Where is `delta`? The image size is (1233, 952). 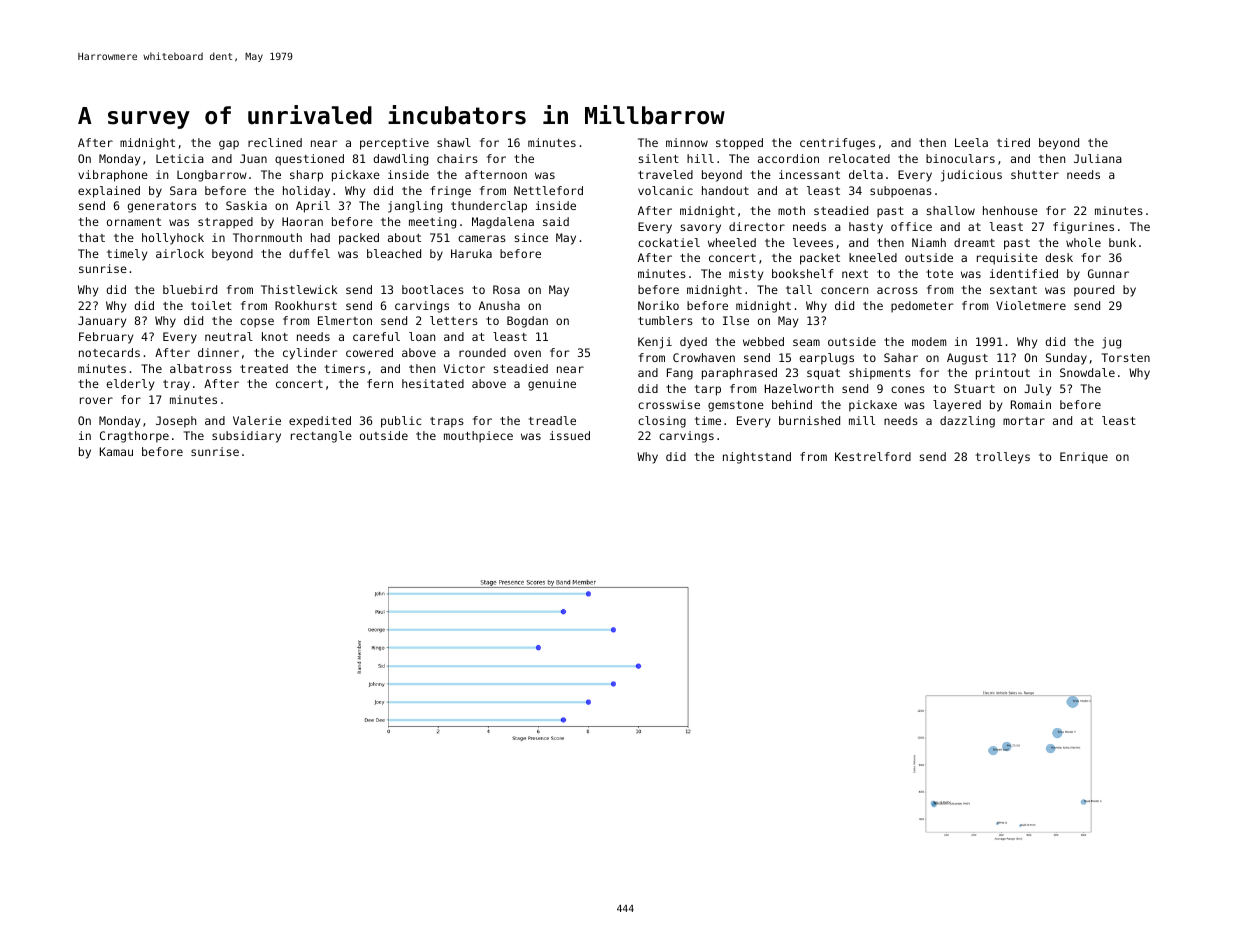 delta is located at coordinates (866, 174).
